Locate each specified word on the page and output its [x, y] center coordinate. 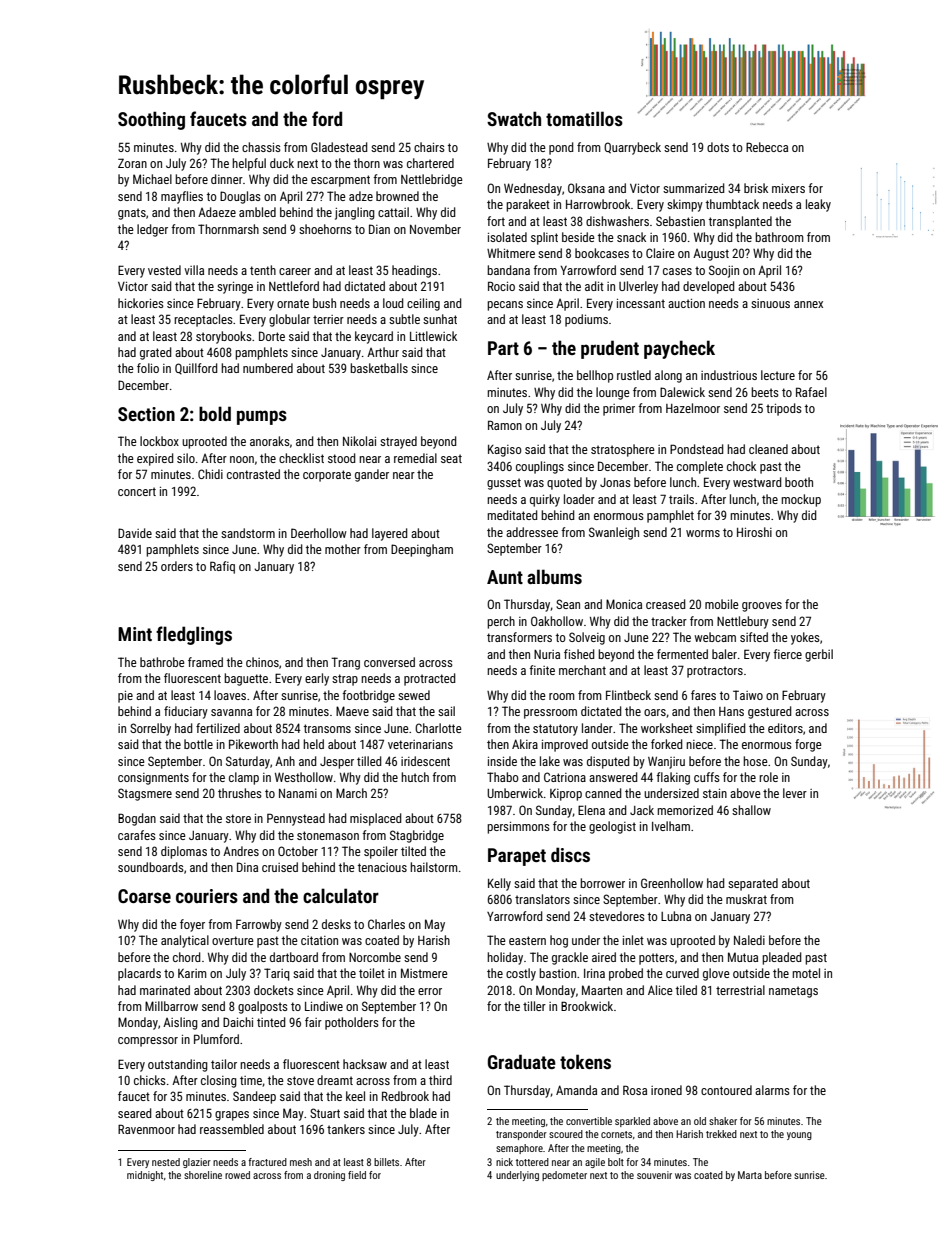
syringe [235, 288]
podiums [586, 320]
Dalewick [682, 392]
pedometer [564, 1176]
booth [799, 482]
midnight [145, 1176]
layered [390, 534]
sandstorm [248, 533]
